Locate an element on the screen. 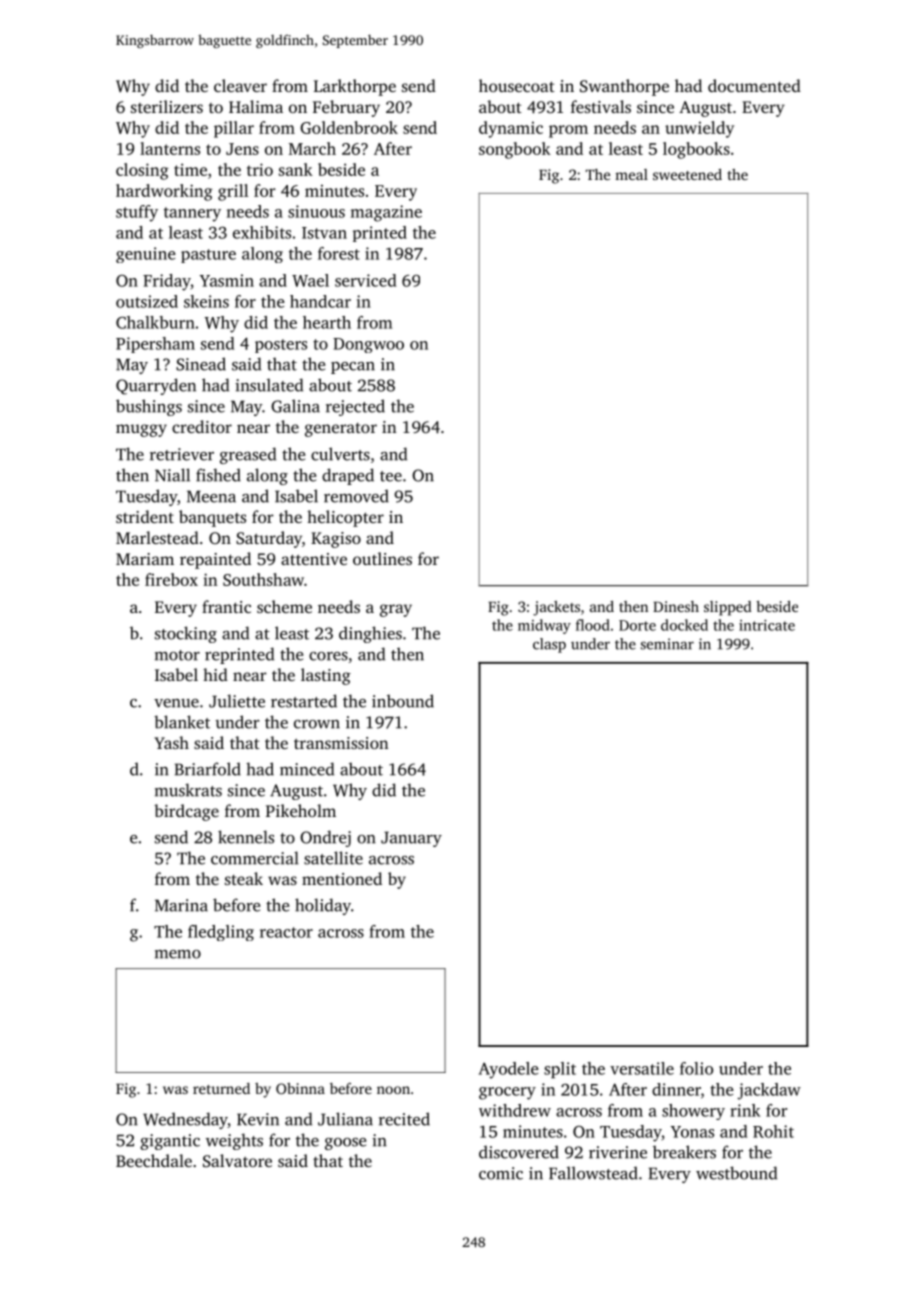  firebox is located at coordinates (171, 579).
